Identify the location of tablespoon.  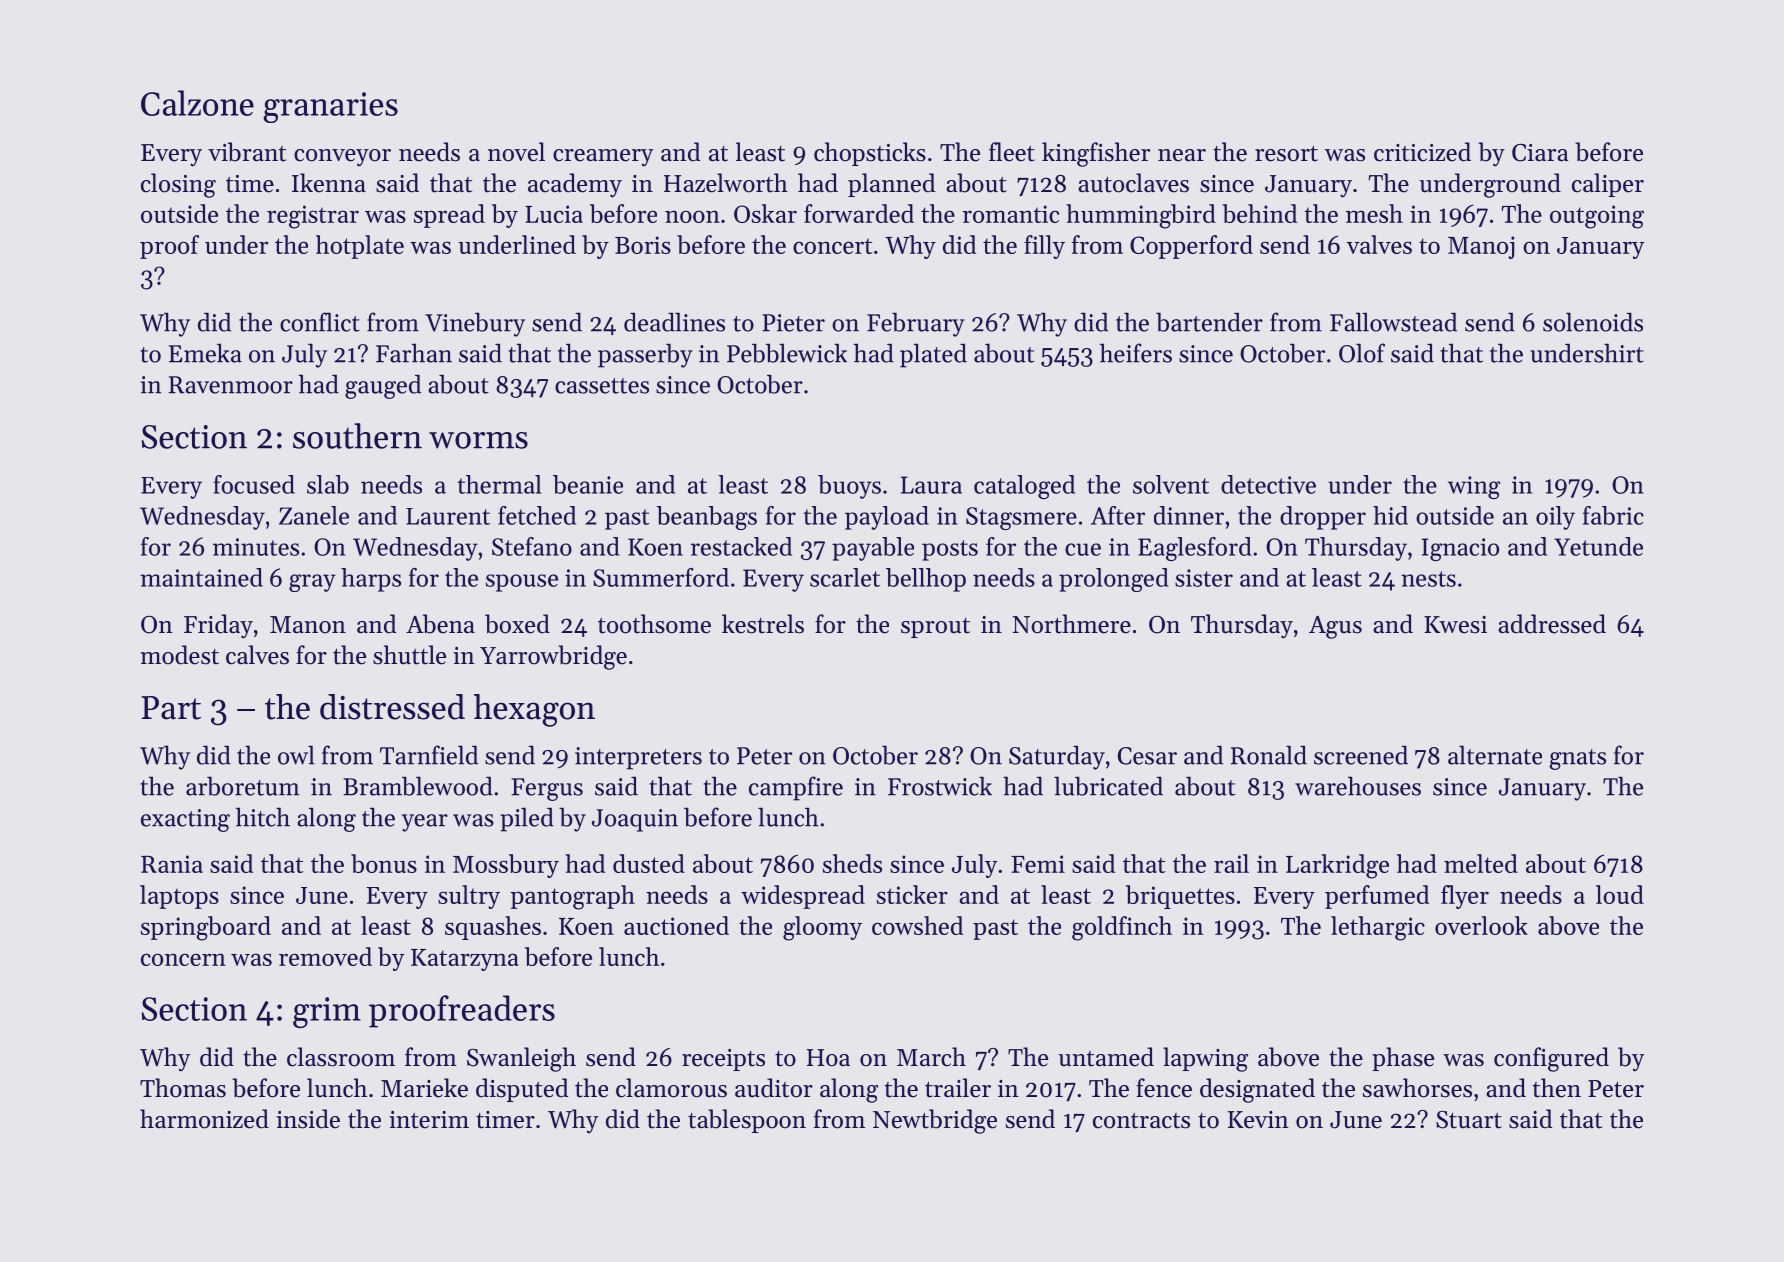
(747, 1121).
